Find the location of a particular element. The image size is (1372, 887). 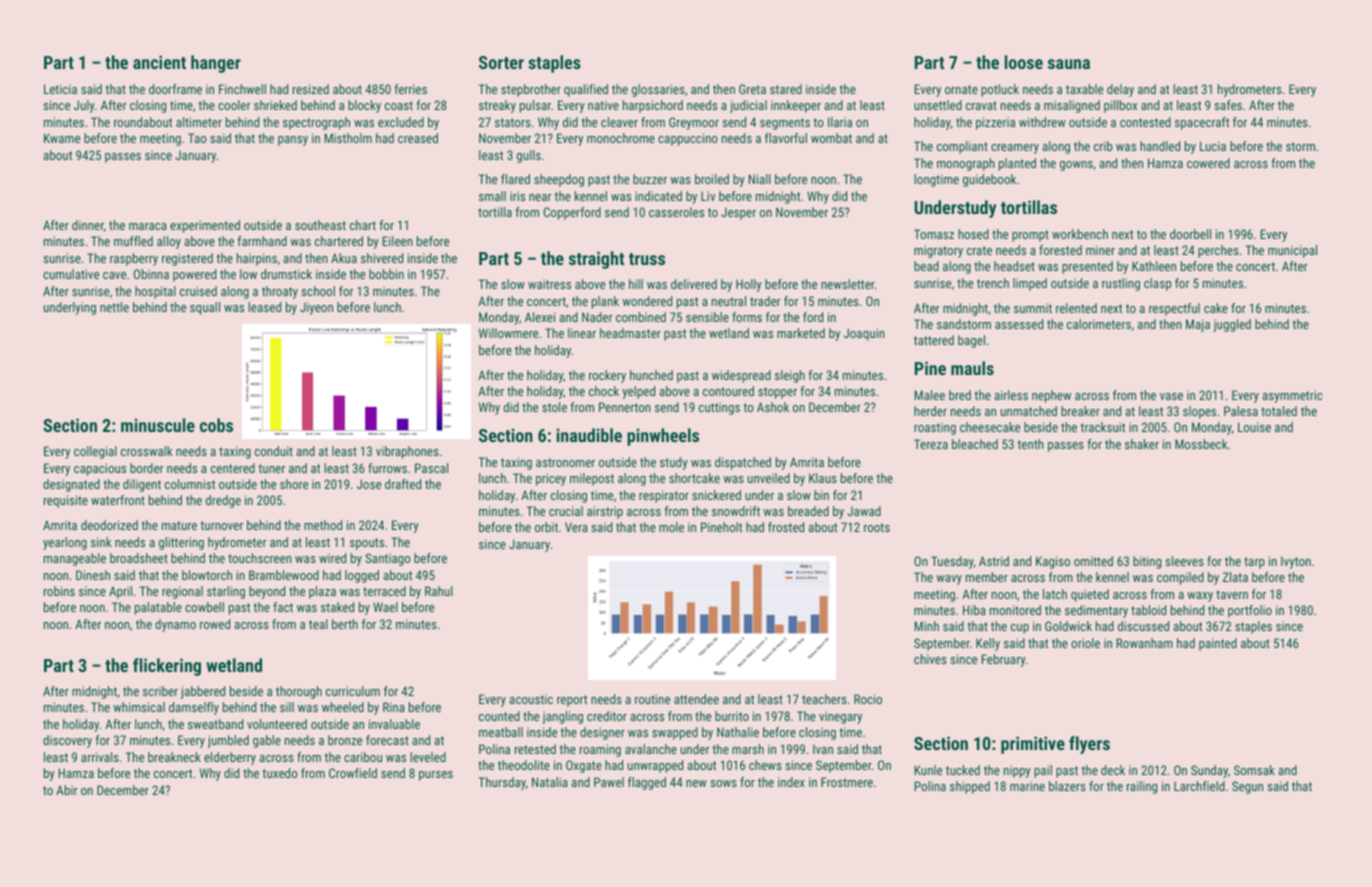

portfolio is located at coordinates (1250, 611).
